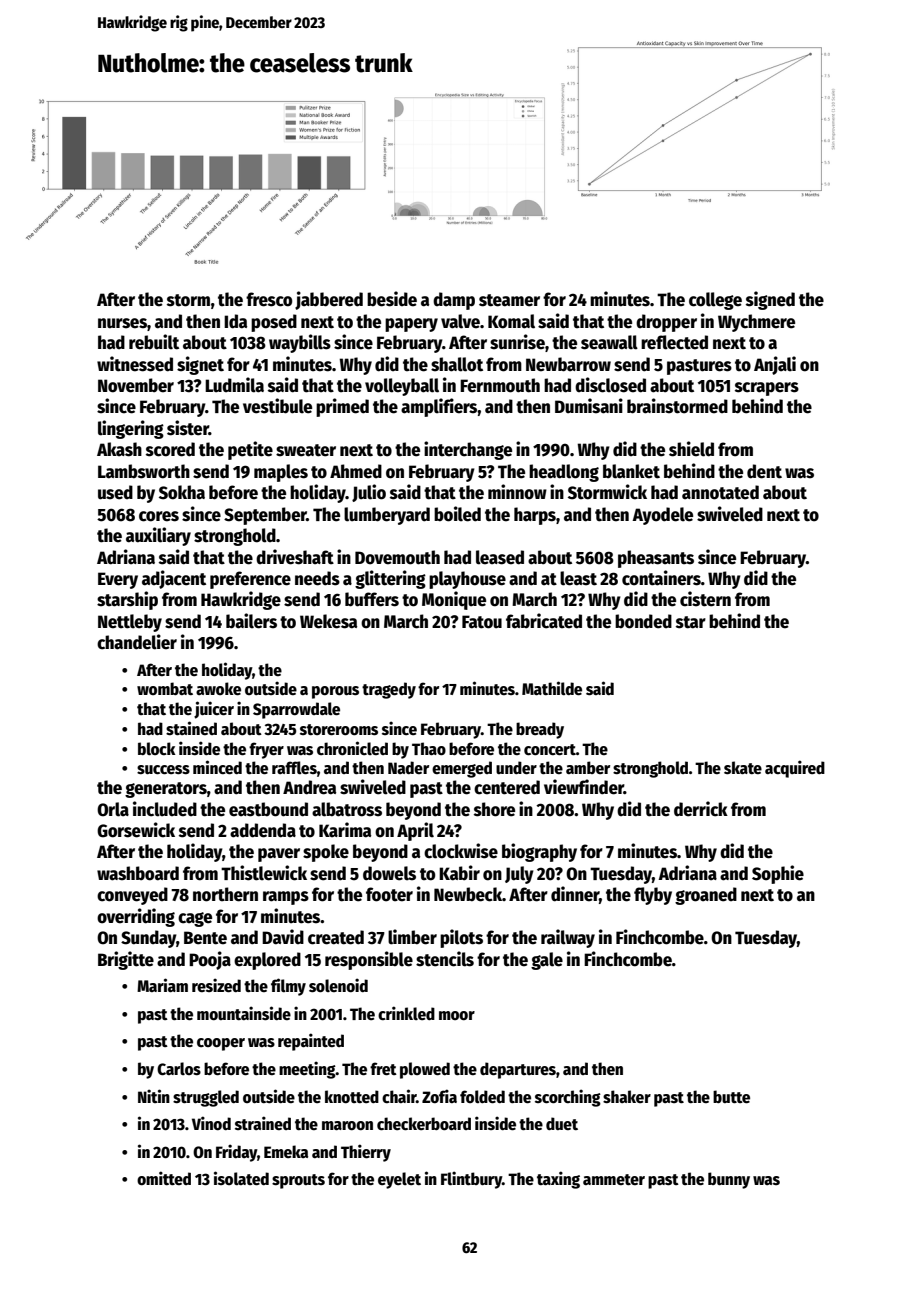  I want to click on shore, so click(494, 809).
